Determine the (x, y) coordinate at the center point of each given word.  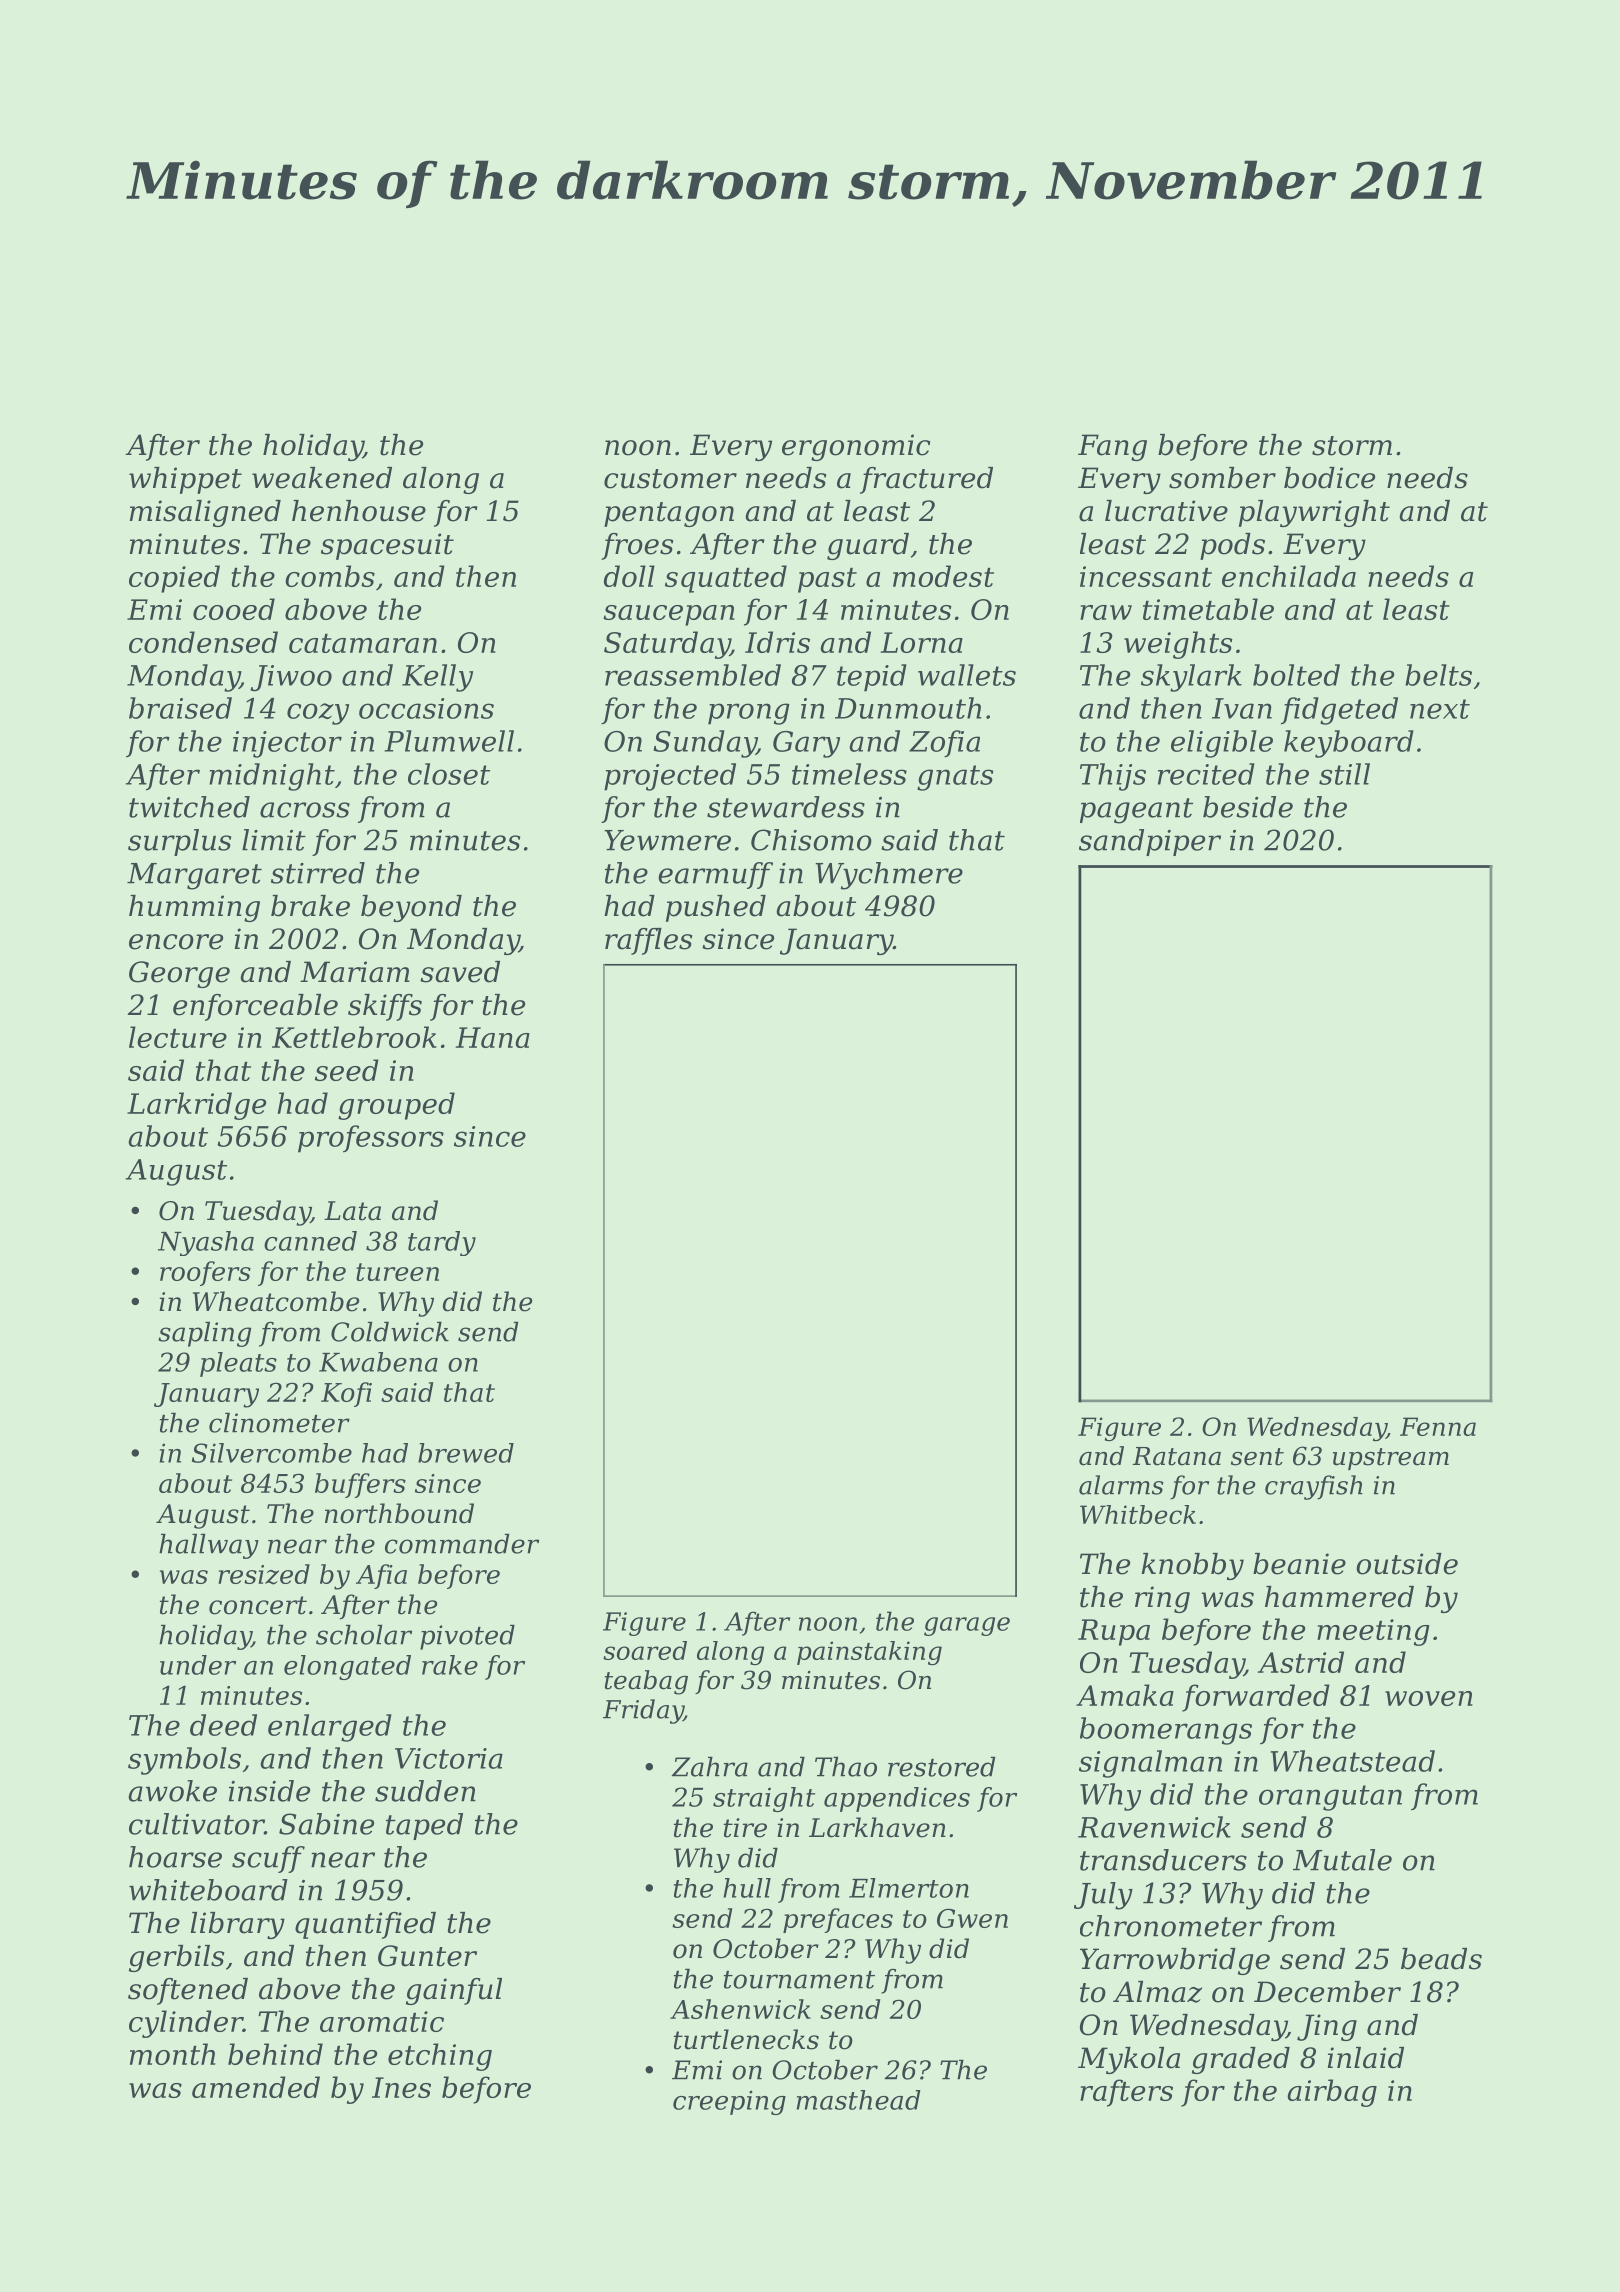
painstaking (869, 1653)
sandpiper (1150, 842)
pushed (716, 908)
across (305, 810)
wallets (967, 675)
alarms (1121, 1485)
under (198, 1665)
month (172, 2054)
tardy (442, 1243)
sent (1257, 1457)
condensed (203, 642)
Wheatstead (1353, 1761)
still (1344, 774)
